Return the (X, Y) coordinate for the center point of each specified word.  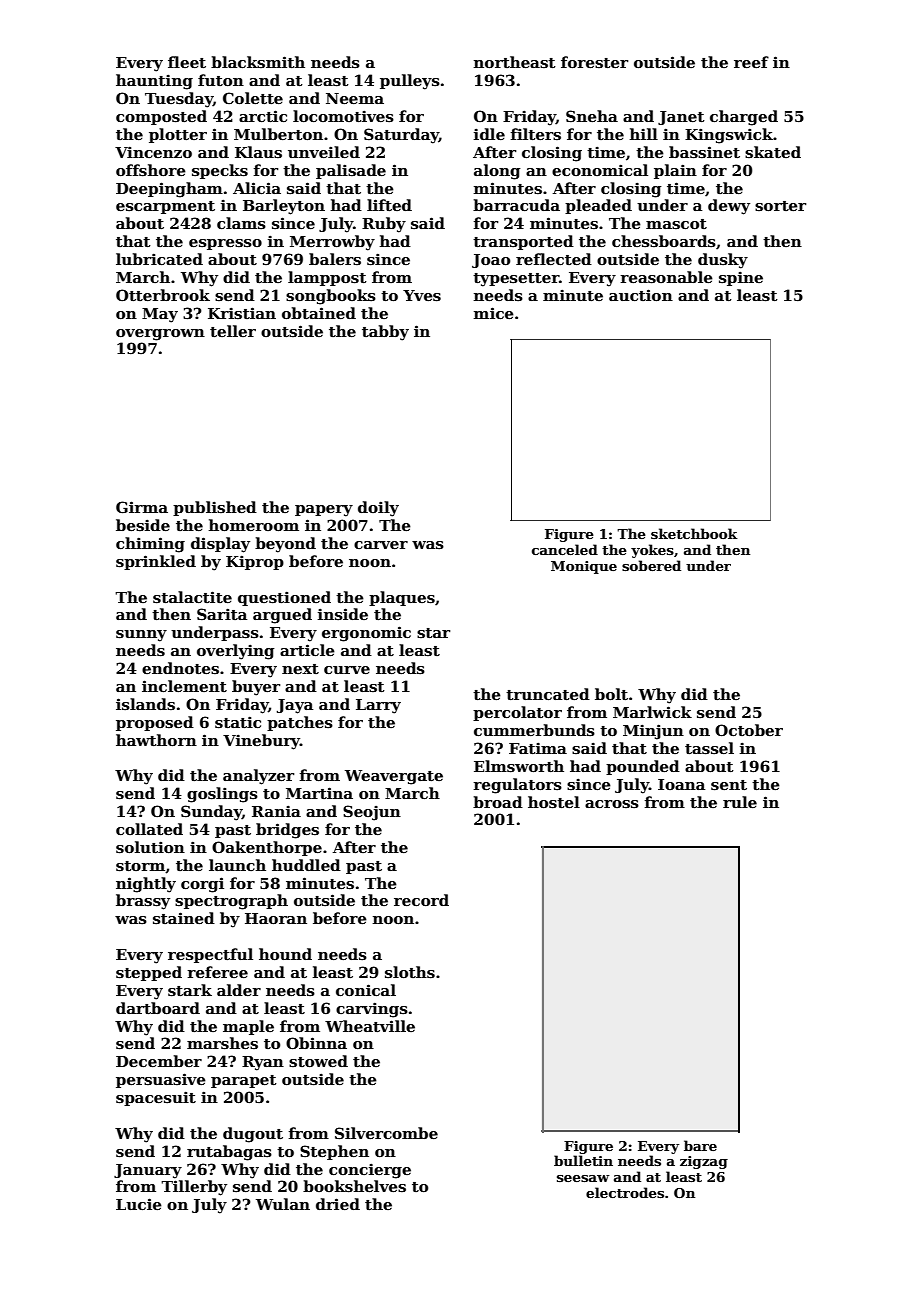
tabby (385, 333)
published (215, 508)
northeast (515, 62)
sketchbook (694, 533)
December (159, 1061)
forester (594, 62)
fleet (187, 62)
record (421, 900)
